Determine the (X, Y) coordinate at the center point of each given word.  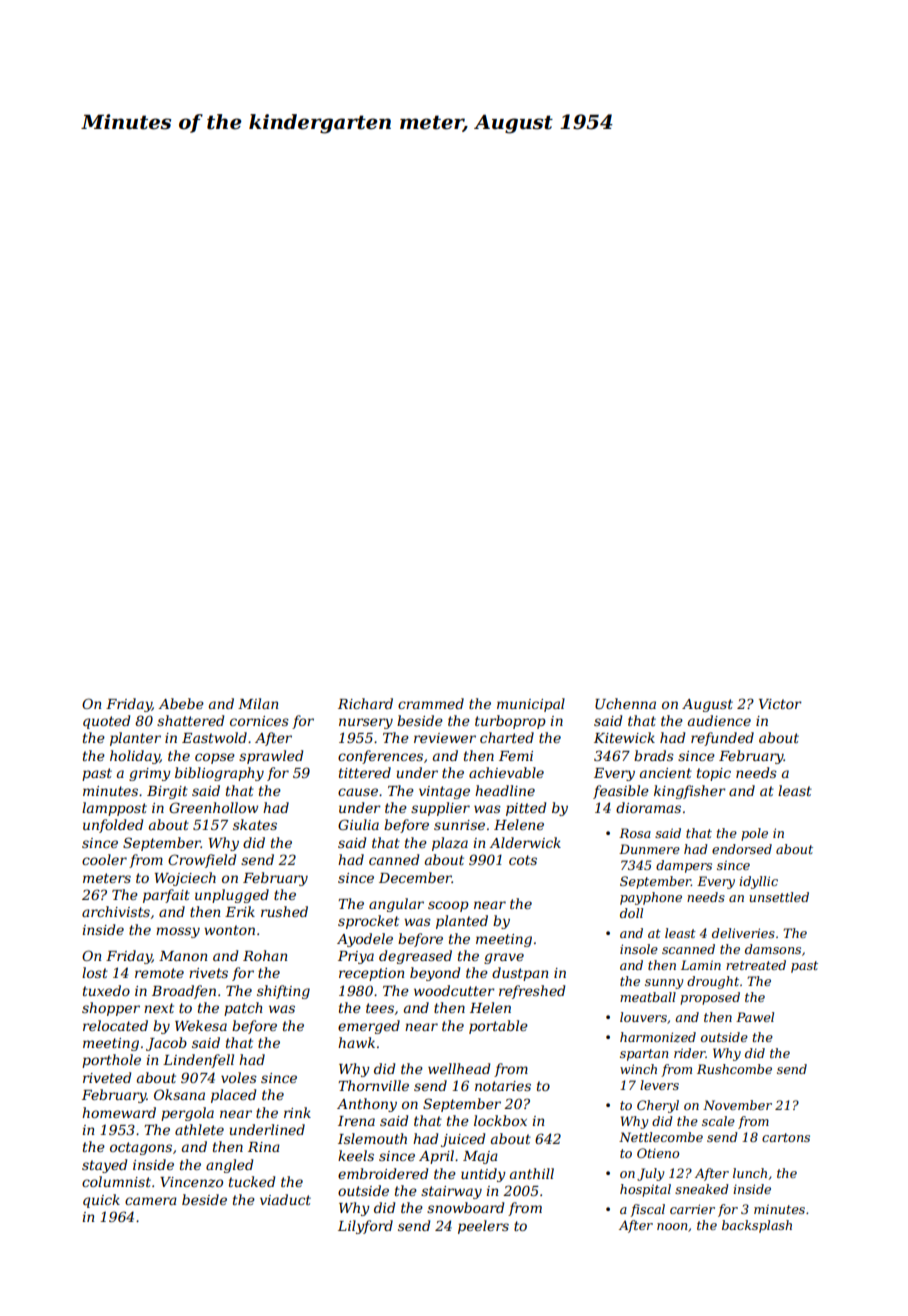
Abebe (181, 703)
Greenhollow (213, 807)
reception (371, 974)
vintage (444, 792)
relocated (115, 1025)
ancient (666, 773)
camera (151, 1201)
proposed (710, 998)
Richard (365, 703)
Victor (780, 704)
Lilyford (365, 1227)
